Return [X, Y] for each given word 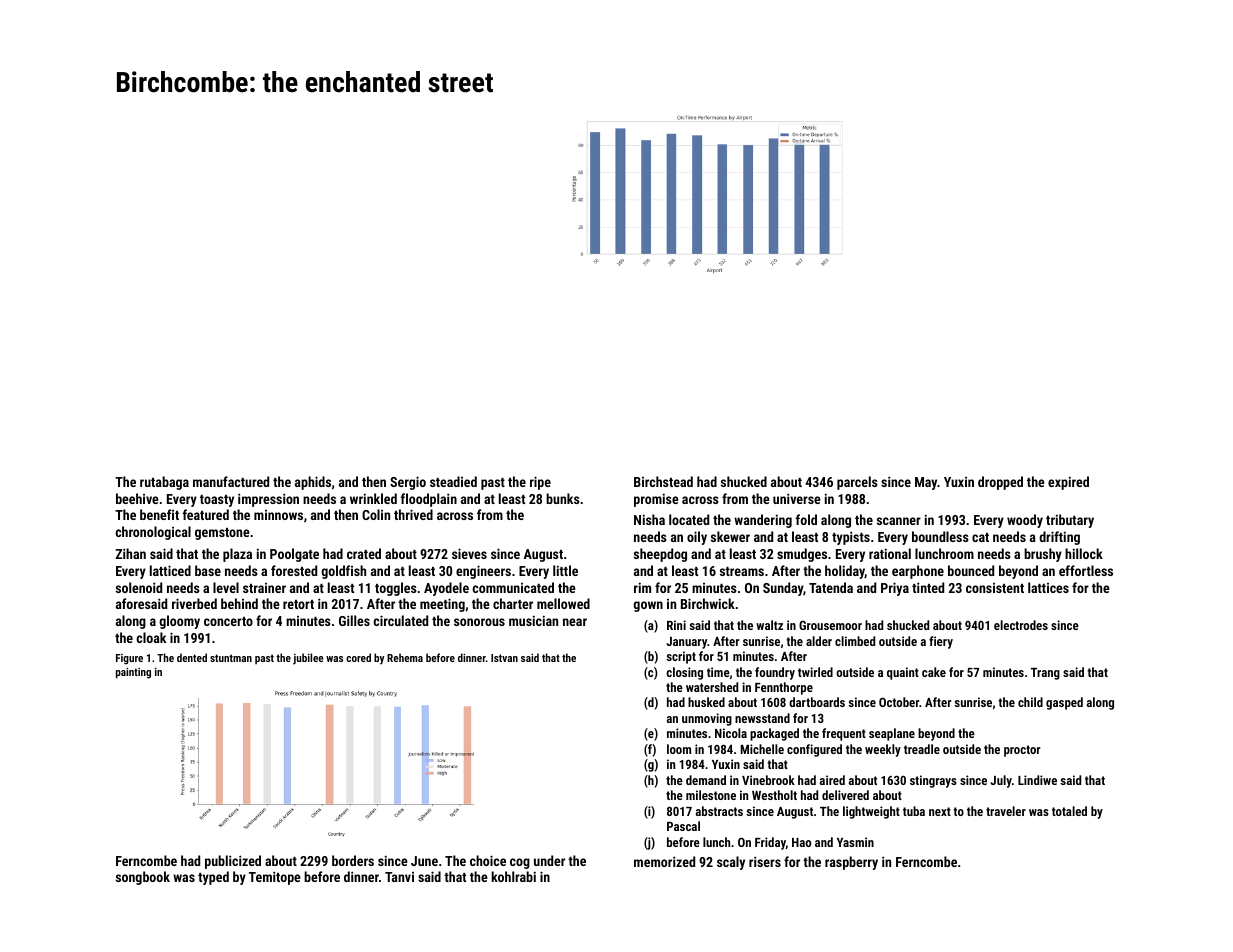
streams [742, 571]
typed [213, 878]
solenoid [139, 587]
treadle [922, 749]
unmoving [707, 719]
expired [1068, 483]
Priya [895, 589]
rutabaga [164, 483]
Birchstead [663, 481]
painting [133, 673]
